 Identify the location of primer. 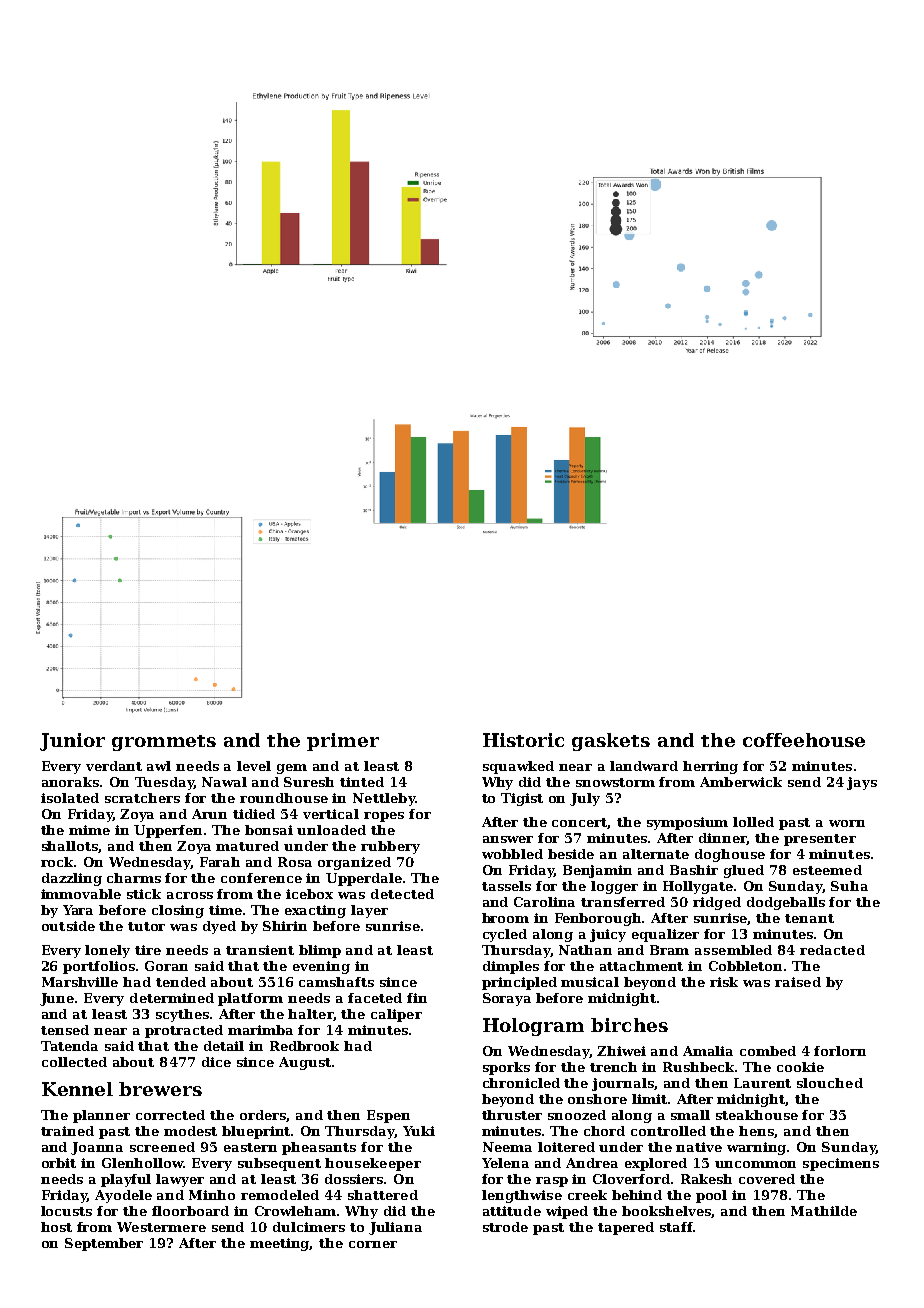
(343, 742).
